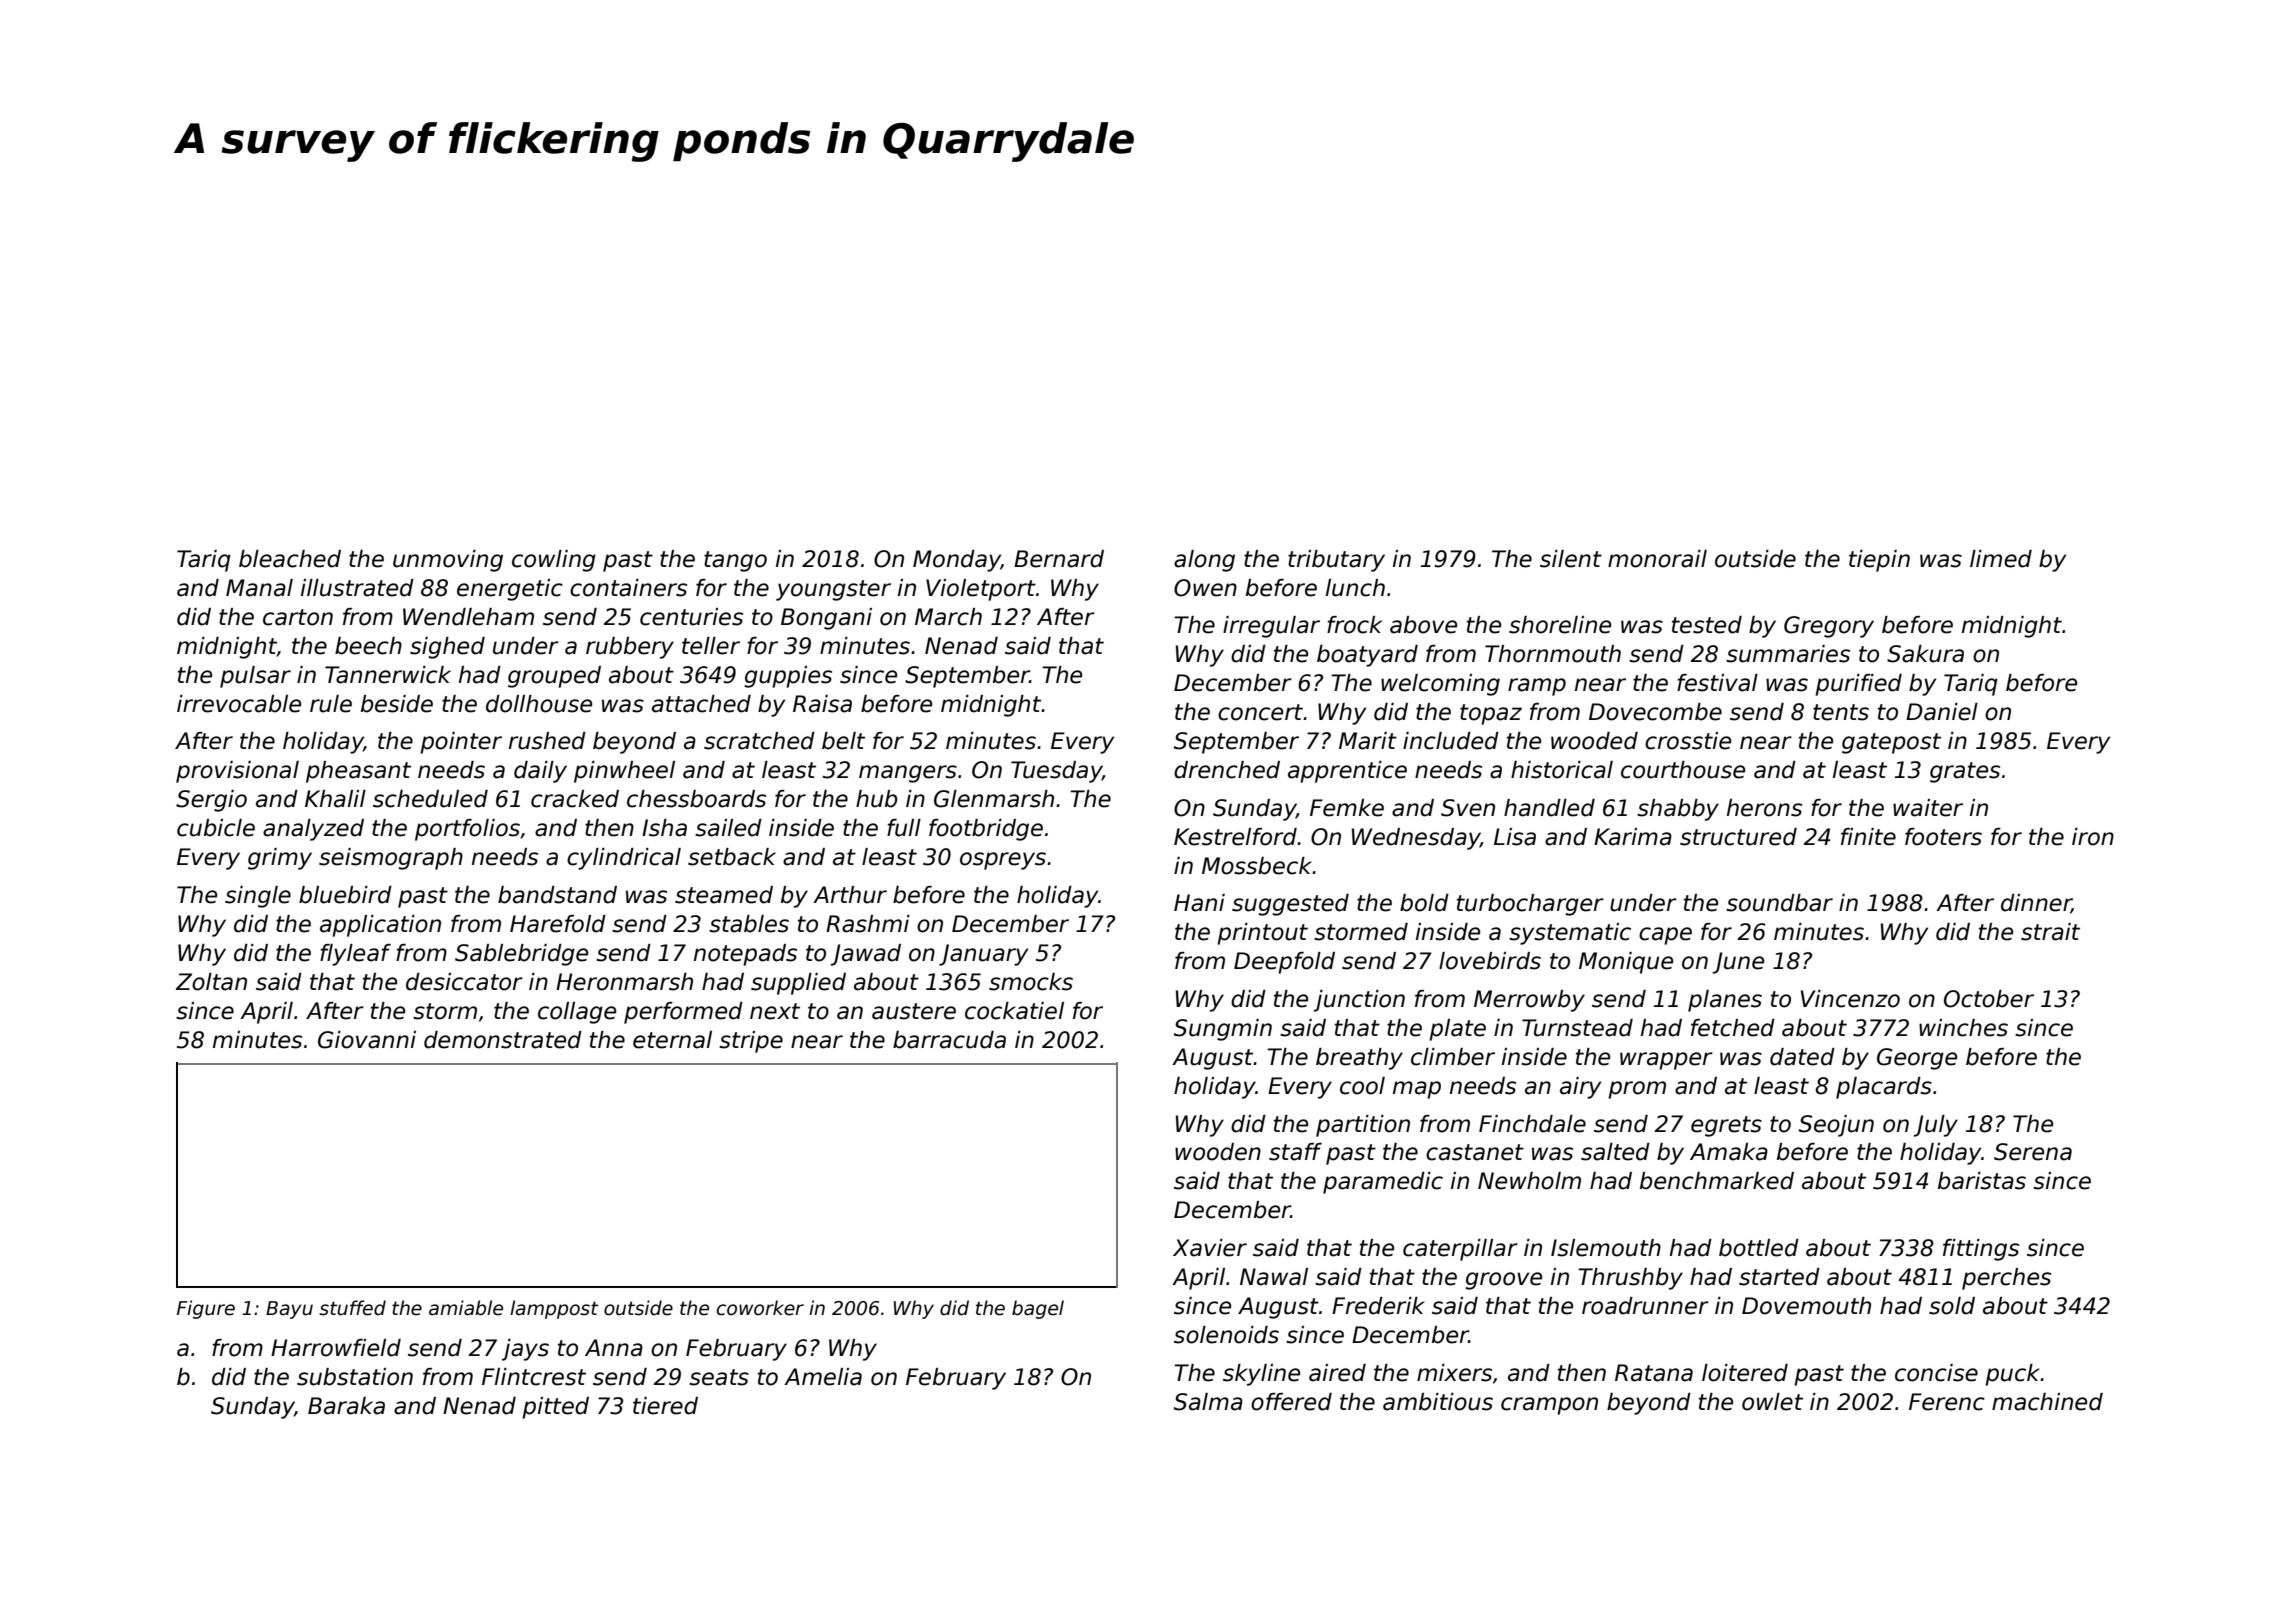  Describe the element at coordinates (1460, 1250) in the image. I see `caterpillar` at that location.
